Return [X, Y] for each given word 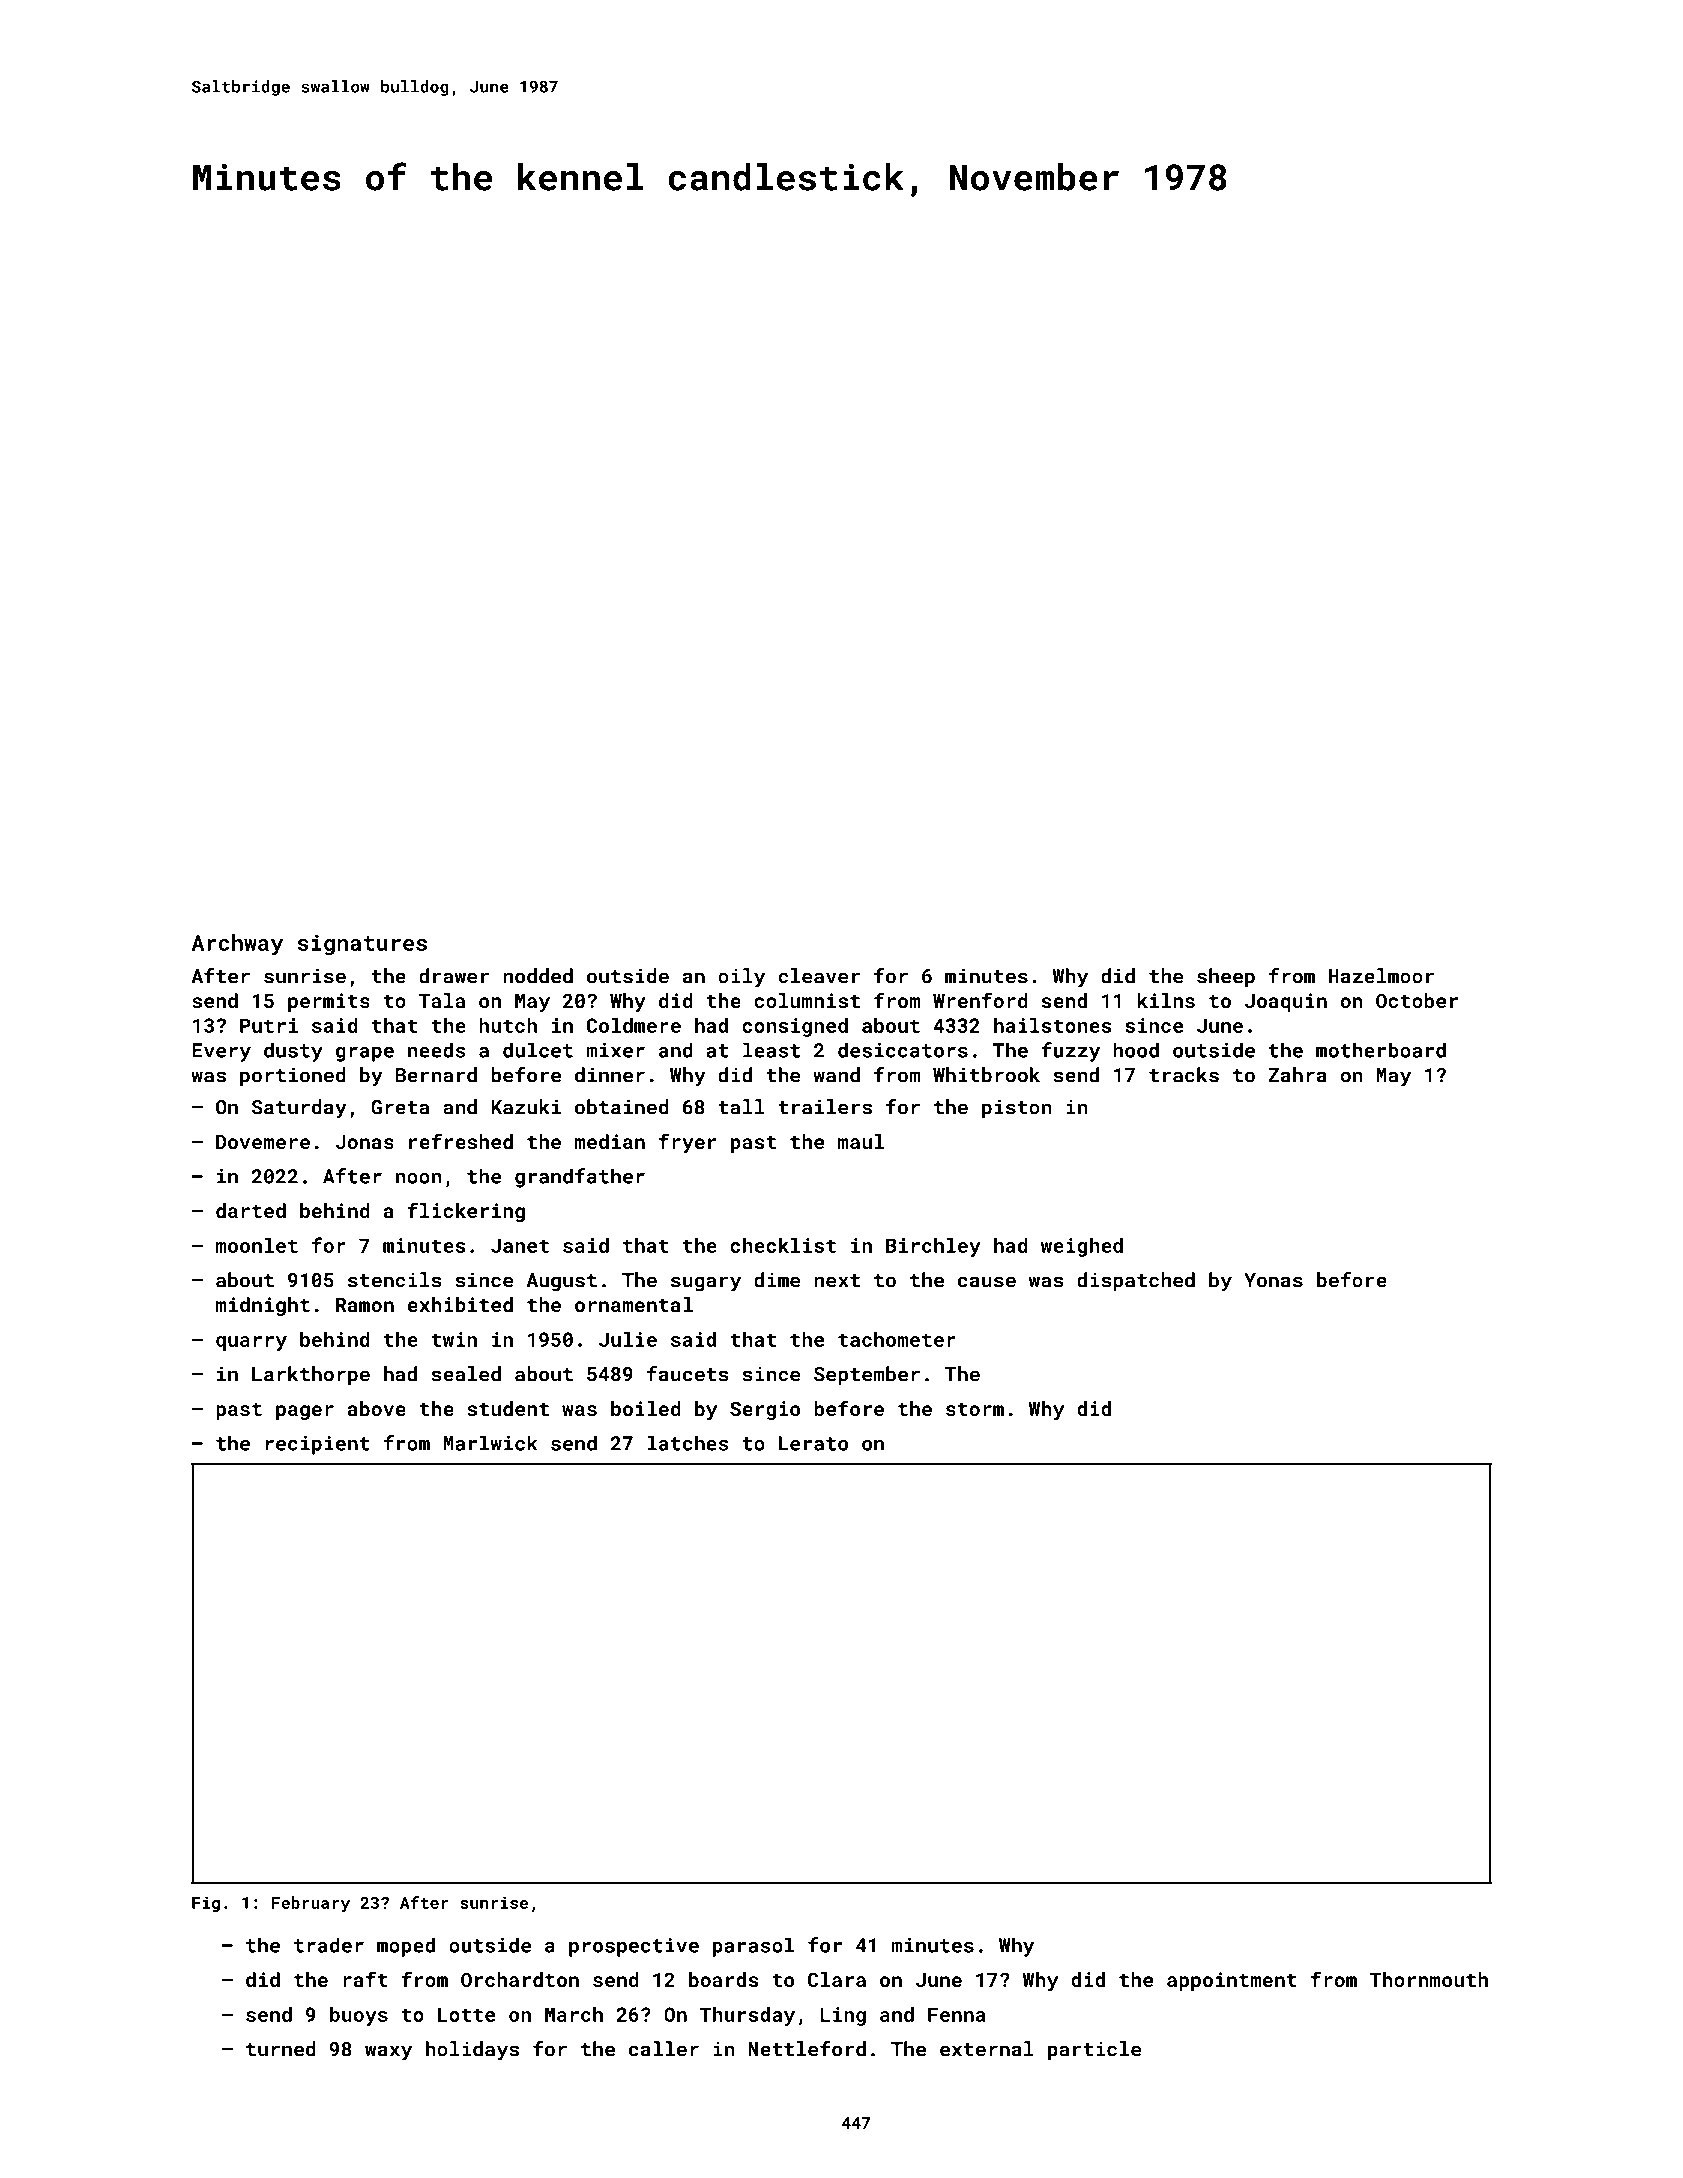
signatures [362, 945]
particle [1094, 2051]
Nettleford [807, 2049]
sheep [1226, 978]
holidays [472, 2051]
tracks [1184, 1075]
